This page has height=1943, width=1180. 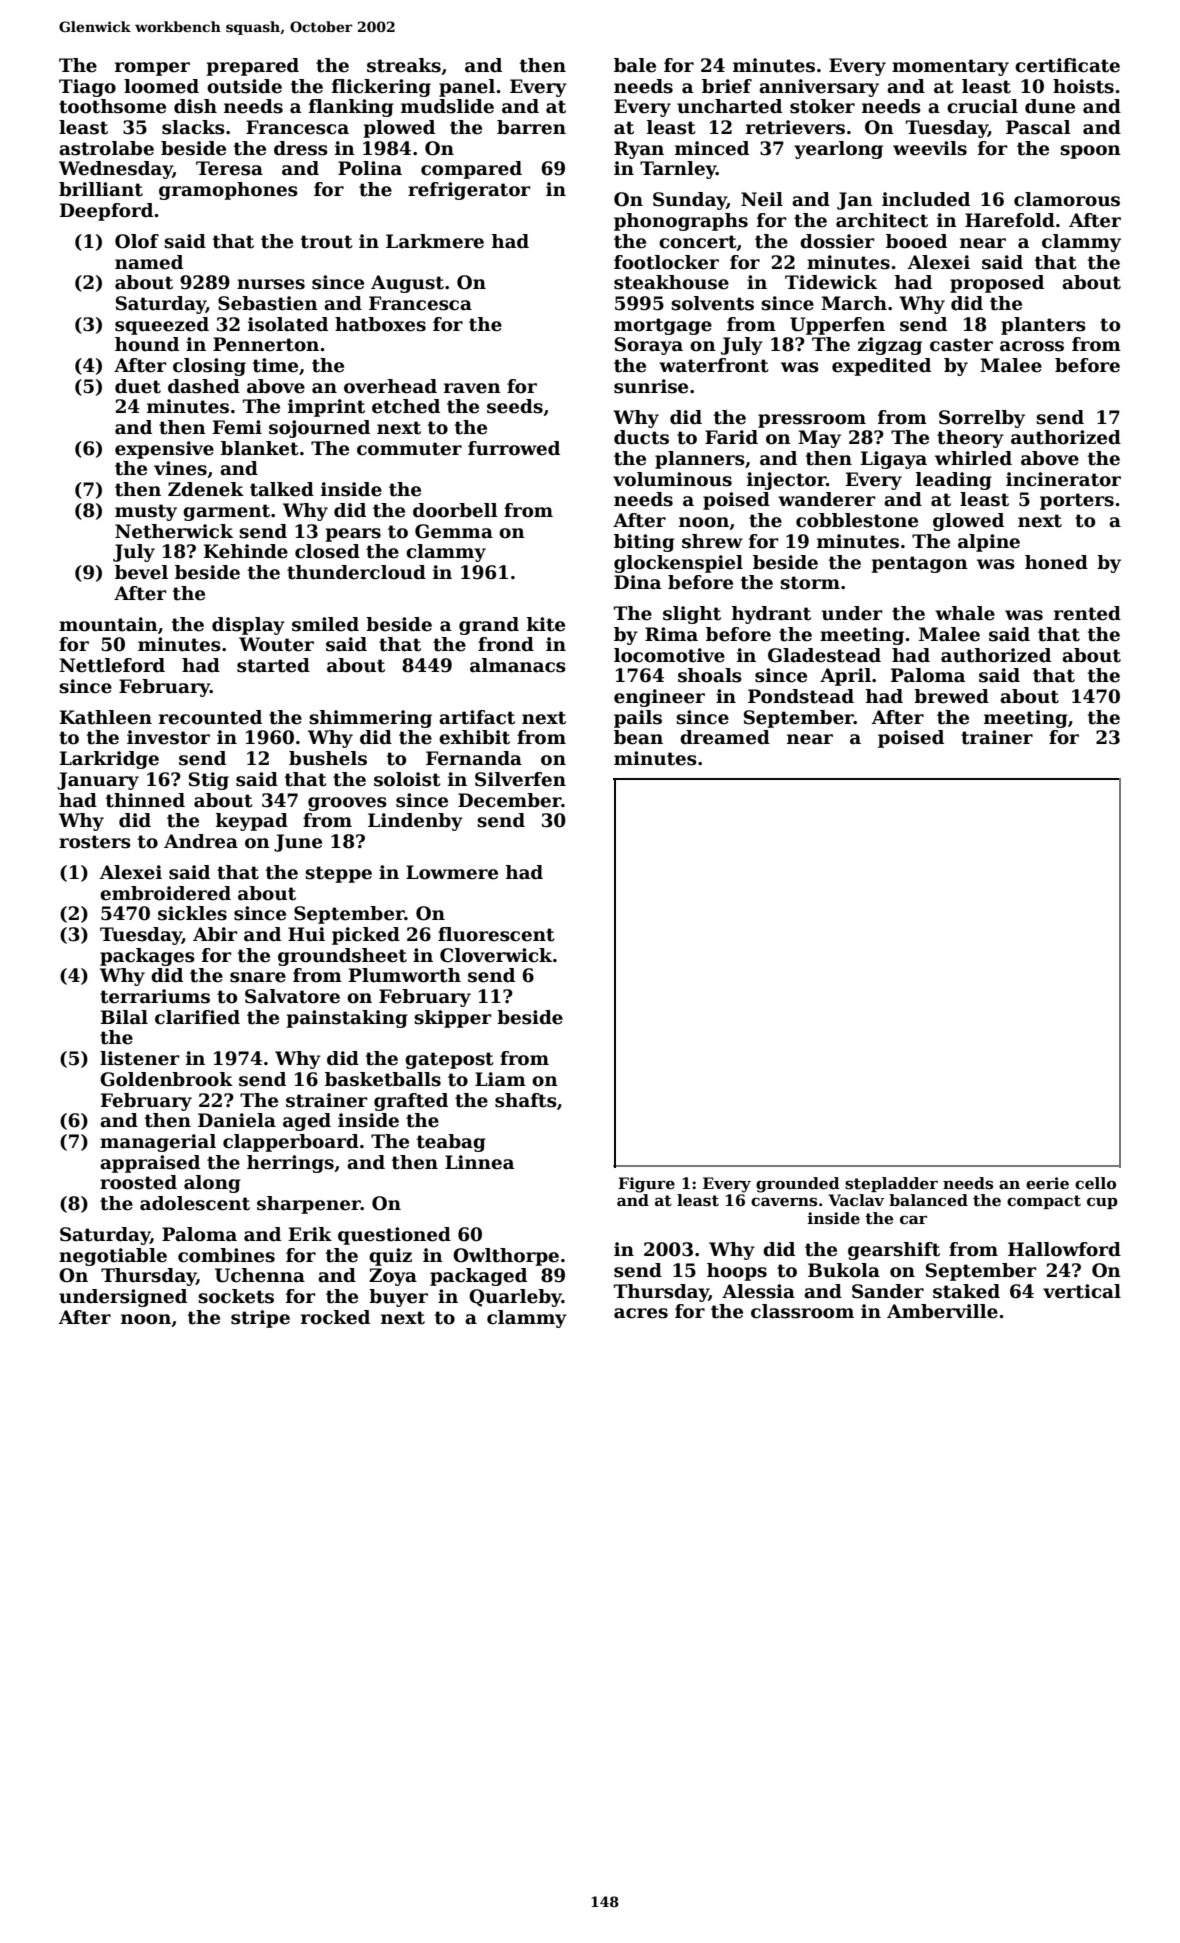 I want to click on Sunday, so click(x=690, y=201).
